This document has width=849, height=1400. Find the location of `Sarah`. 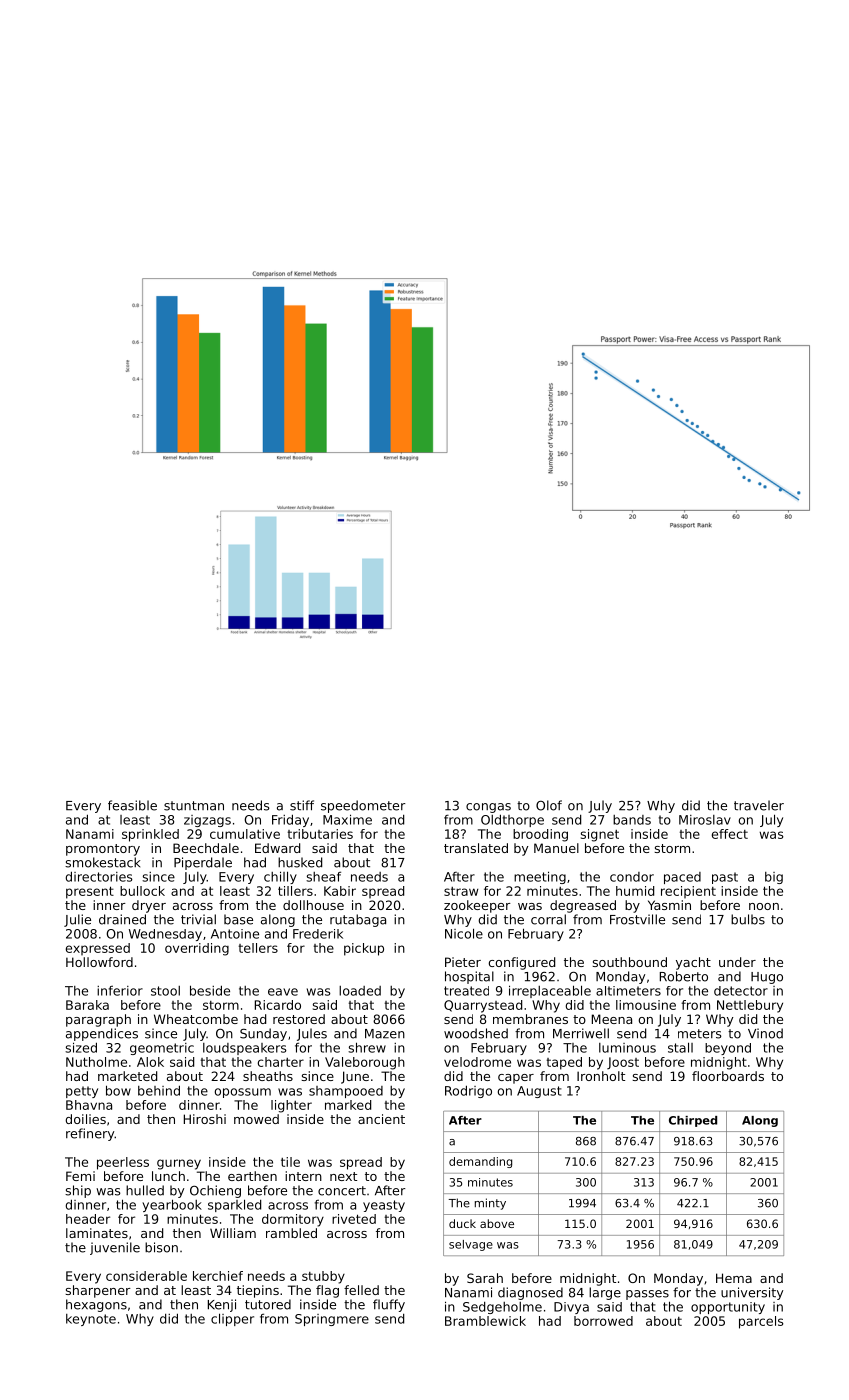

Sarah is located at coordinates (485, 1278).
